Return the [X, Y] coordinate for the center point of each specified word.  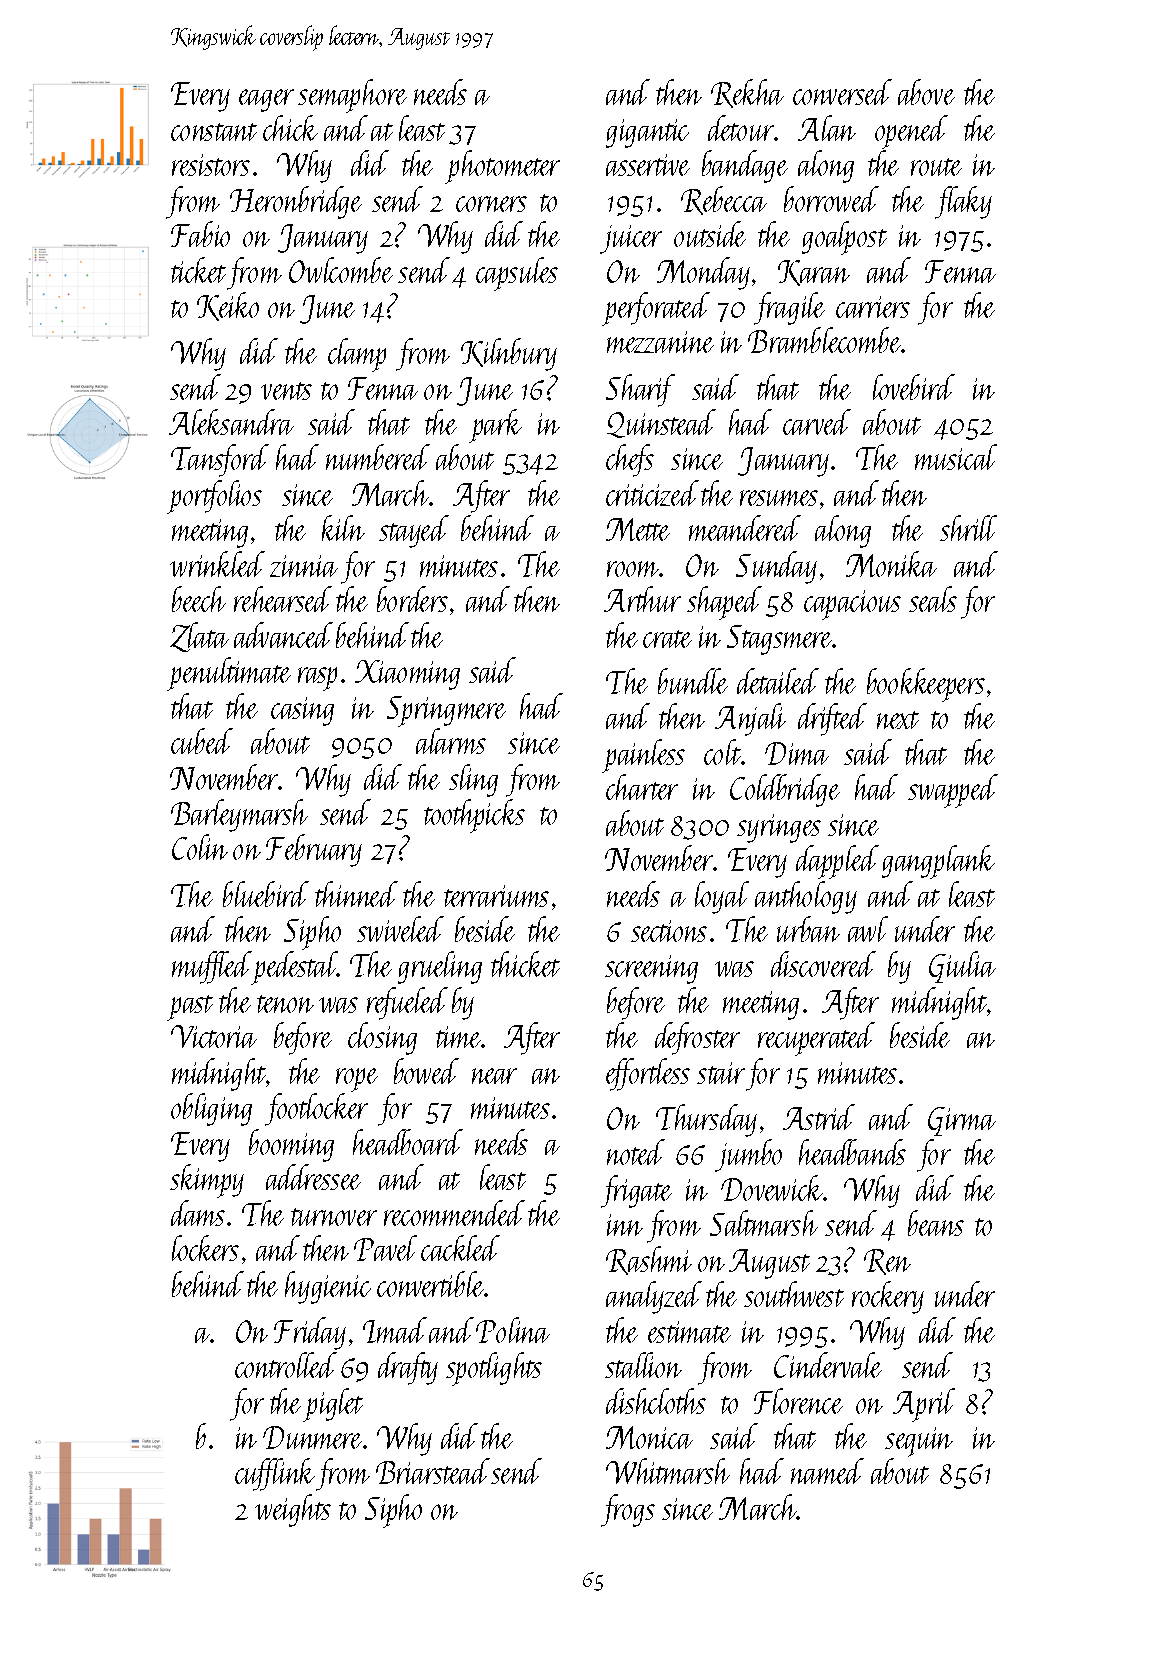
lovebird [914, 387]
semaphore [352, 96]
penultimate [229, 674]
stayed [414, 531]
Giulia [962, 967]
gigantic [647, 133]
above [926, 92]
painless [643, 756]
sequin [919, 1442]
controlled [286, 1365]
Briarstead [433, 1471]
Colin [200, 847]
